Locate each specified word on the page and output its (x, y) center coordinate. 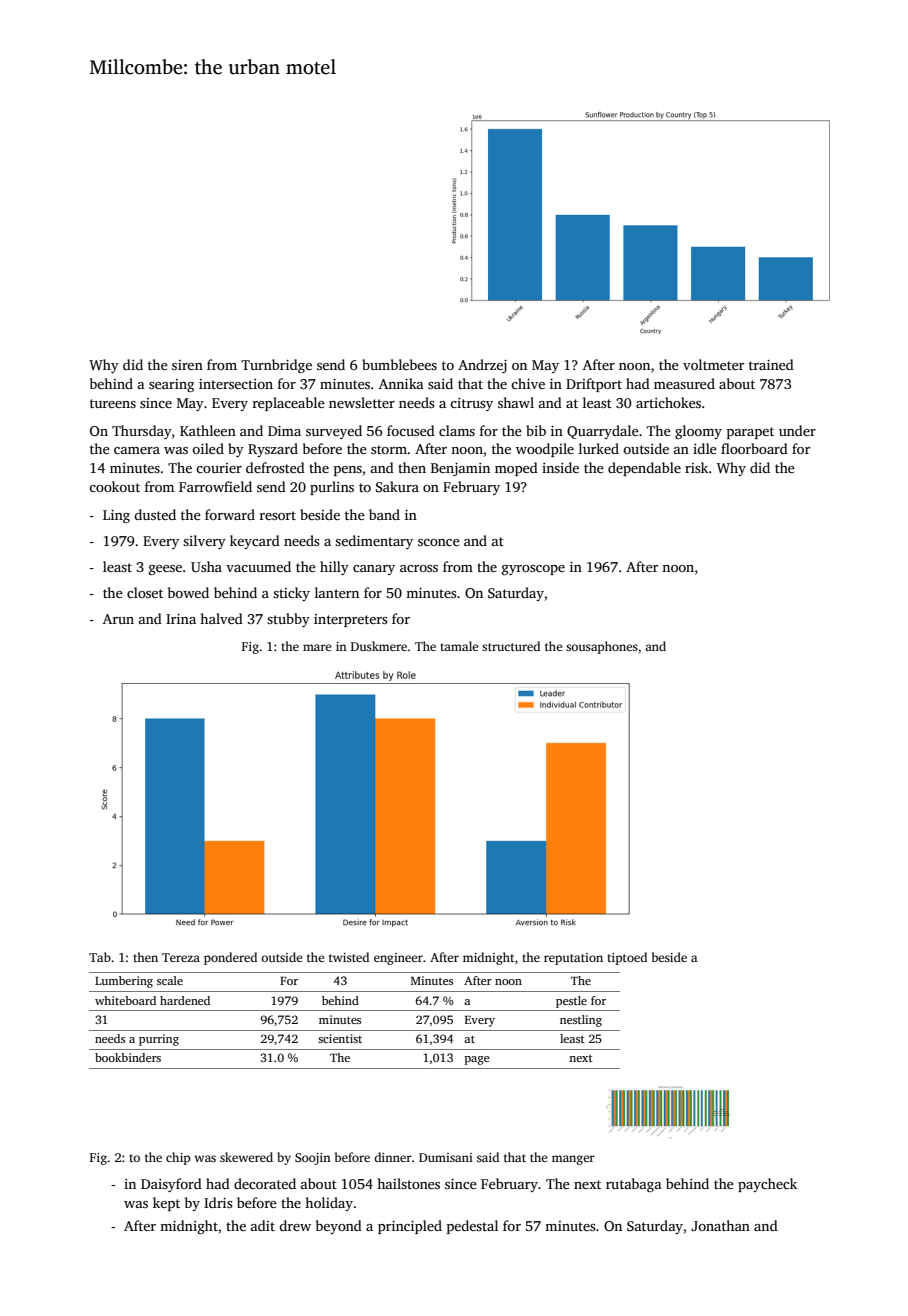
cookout (114, 486)
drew (295, 1225)
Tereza (181, 957)
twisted (349, 957)
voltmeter (713, 364)
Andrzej (482, 366)
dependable (644, 469)
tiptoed (627, 958)
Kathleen (208, 430)
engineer (398, 959)
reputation (573, 959)
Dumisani (446, 1157)
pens (348, 471)
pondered (230, 958)
